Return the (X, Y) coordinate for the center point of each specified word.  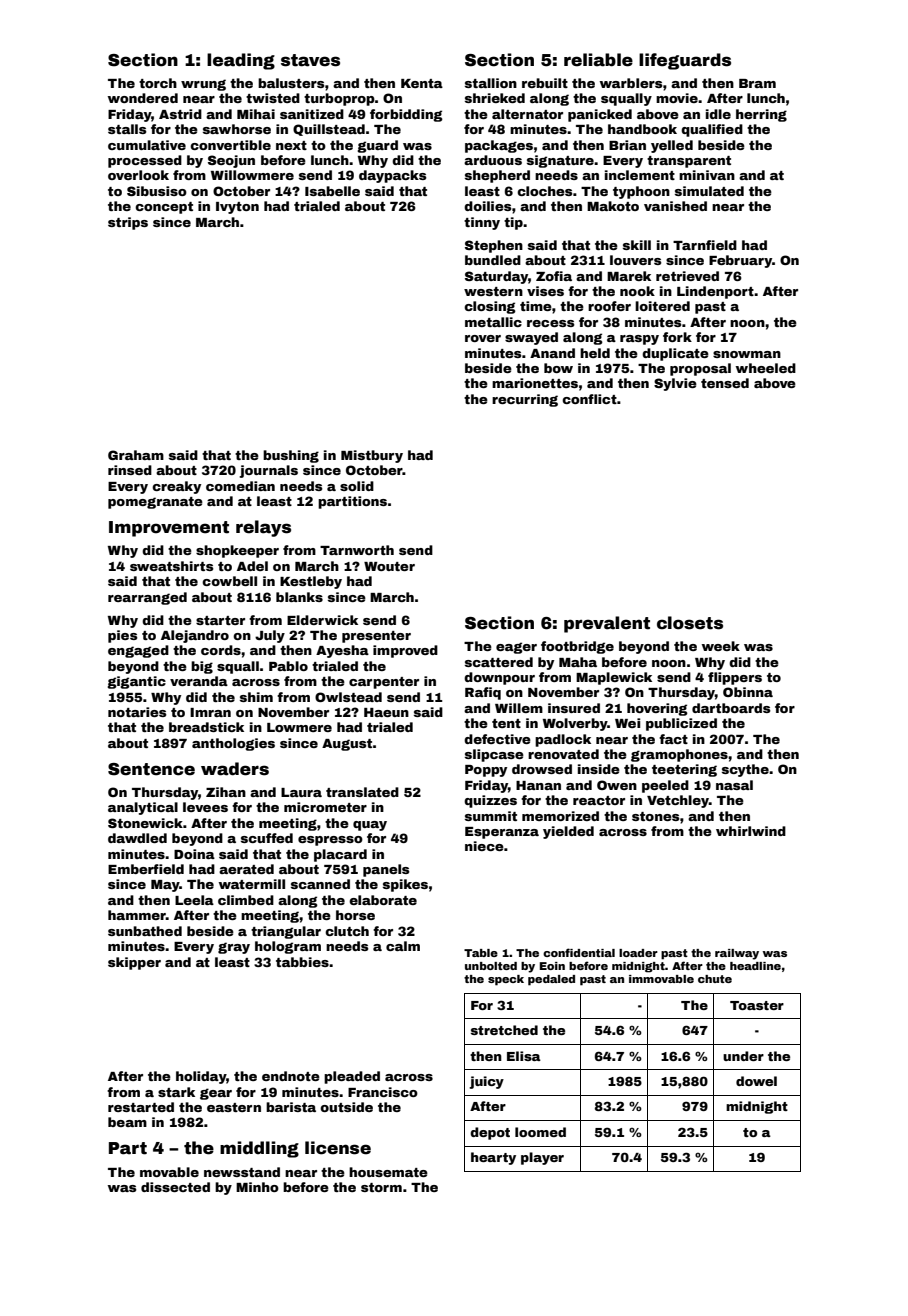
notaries (137, 712)
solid (357, 486)
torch (158, 83)
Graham (136, 455)
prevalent (607, 624)
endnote (291, 1076)
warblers (631, 83)
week (721, 646)
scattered (499, 662)
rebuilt (545, 83)
